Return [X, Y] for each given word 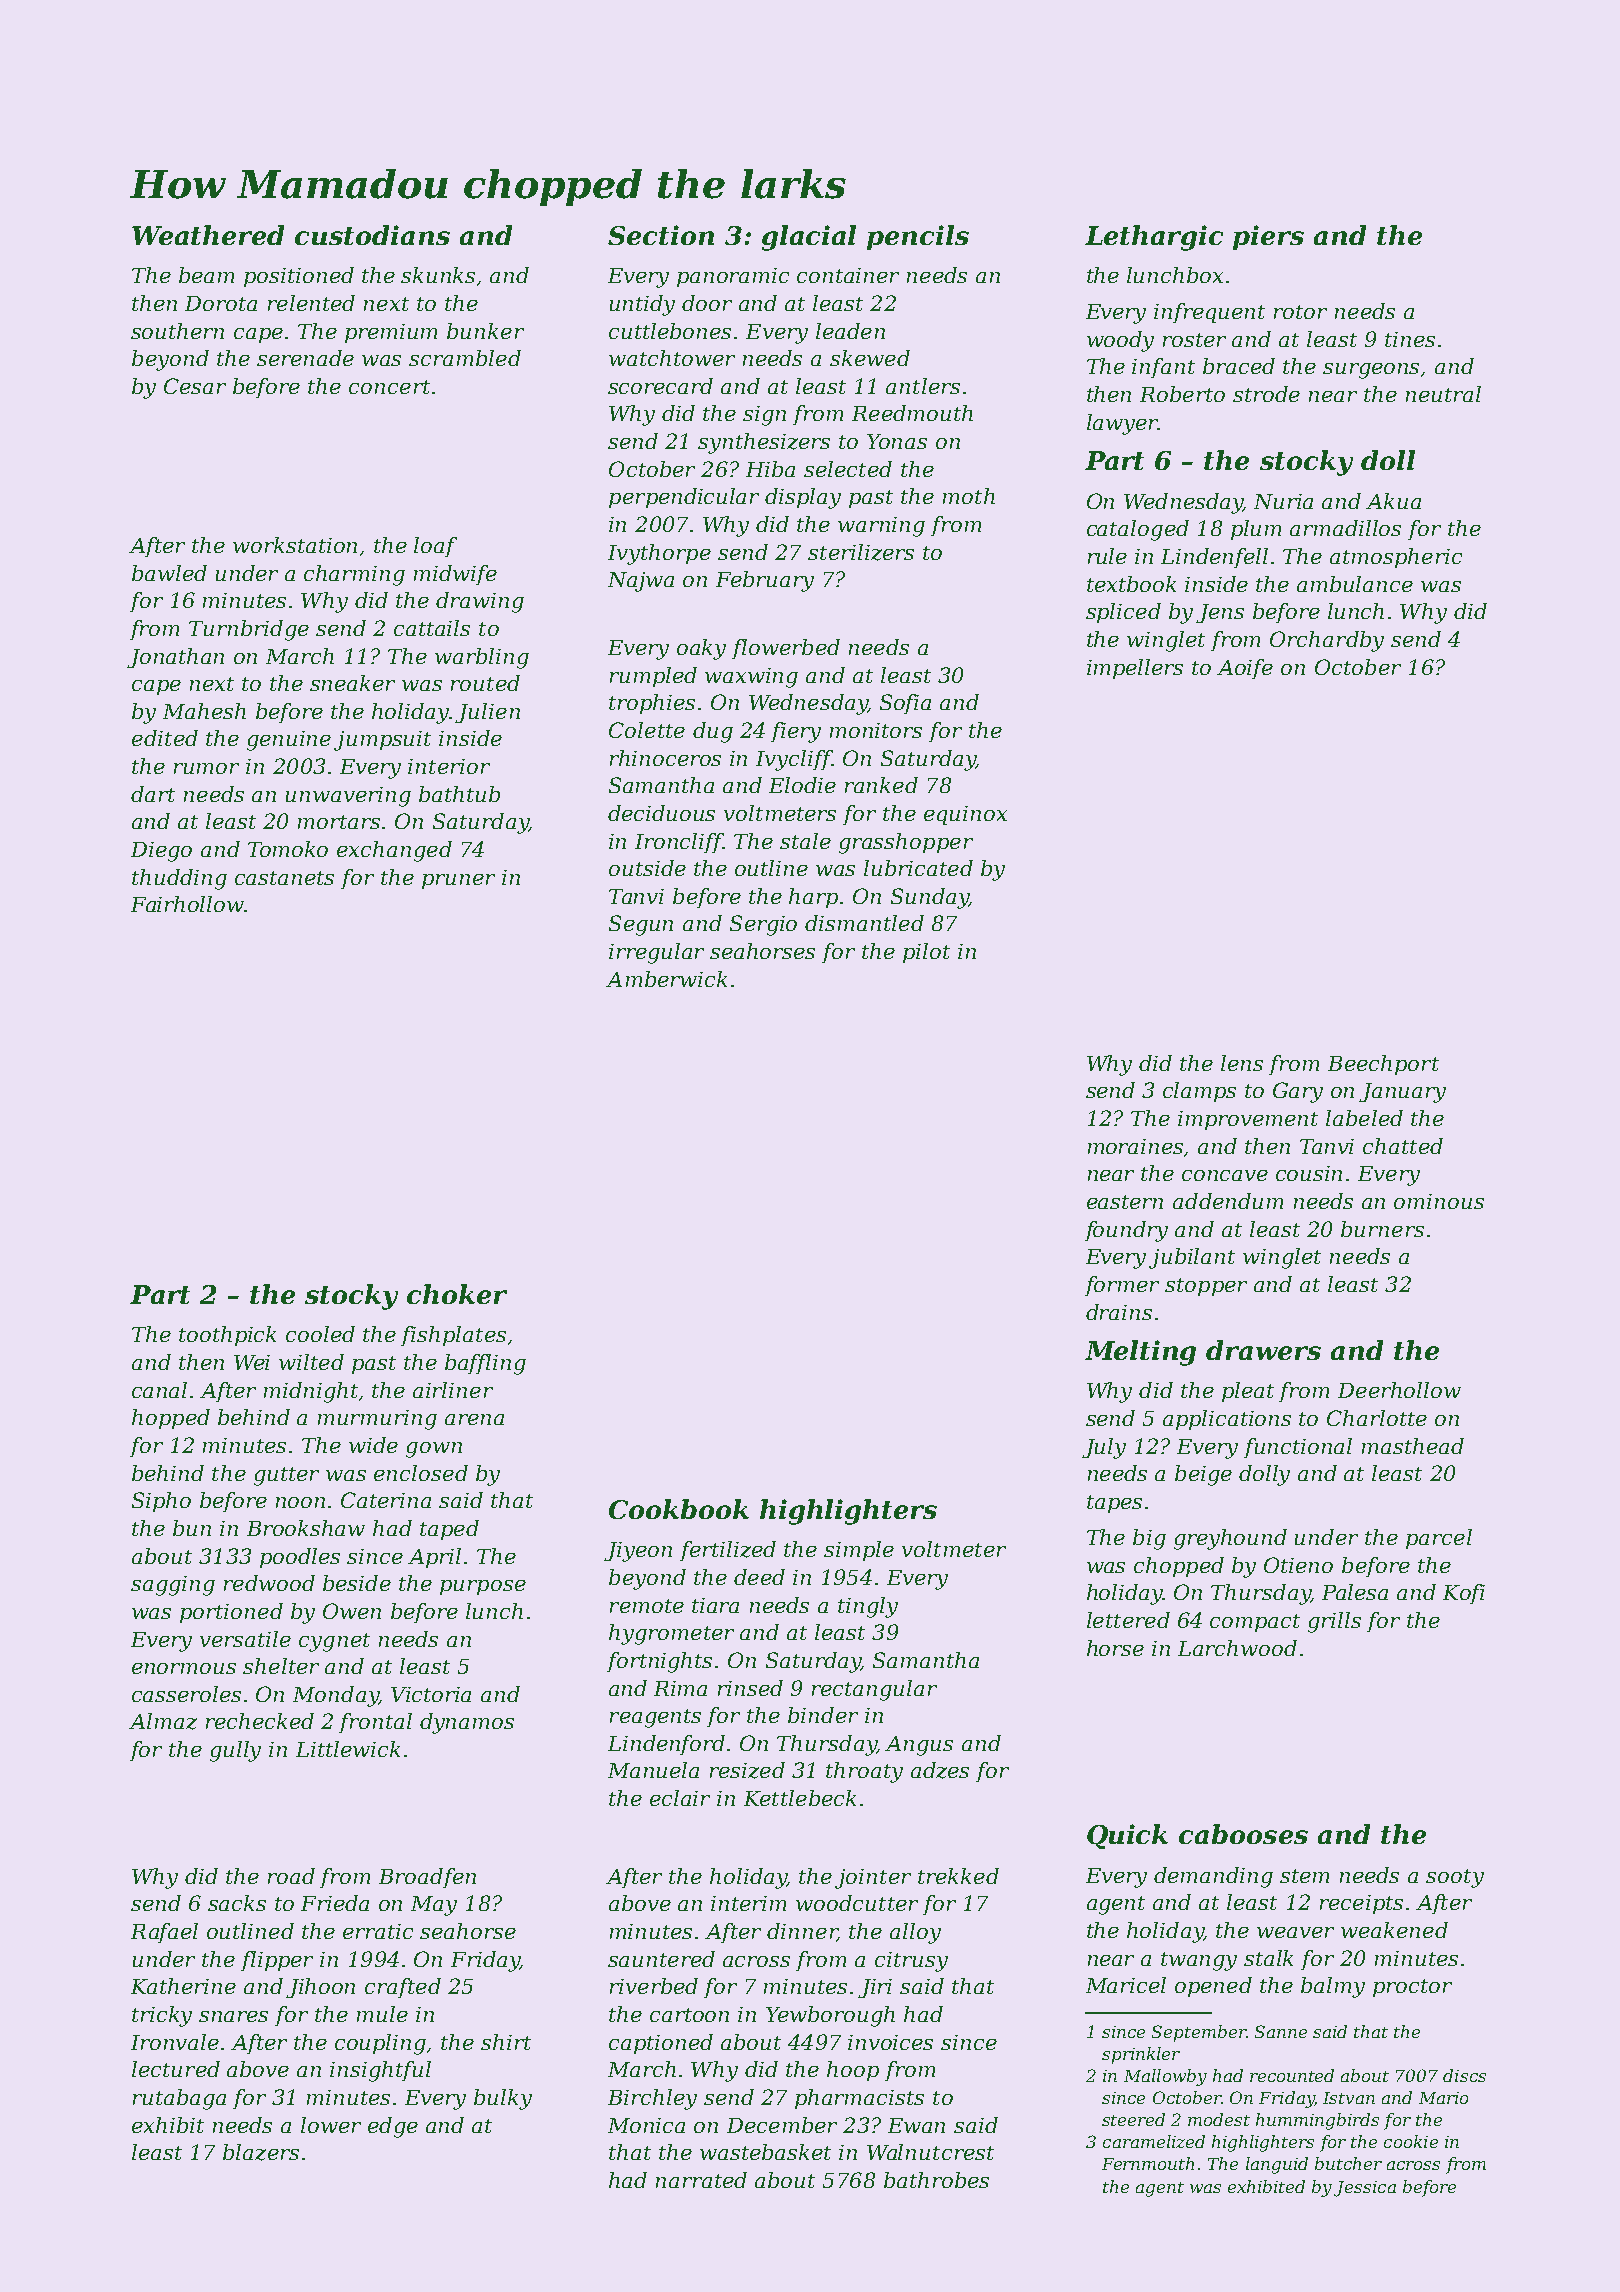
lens [1242, 1063]
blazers [261, 2152]
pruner [458, 881]
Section [661, 235]
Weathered [208, 235]
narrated [701, 2180]
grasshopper [906, 843]
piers [1268, 237]
